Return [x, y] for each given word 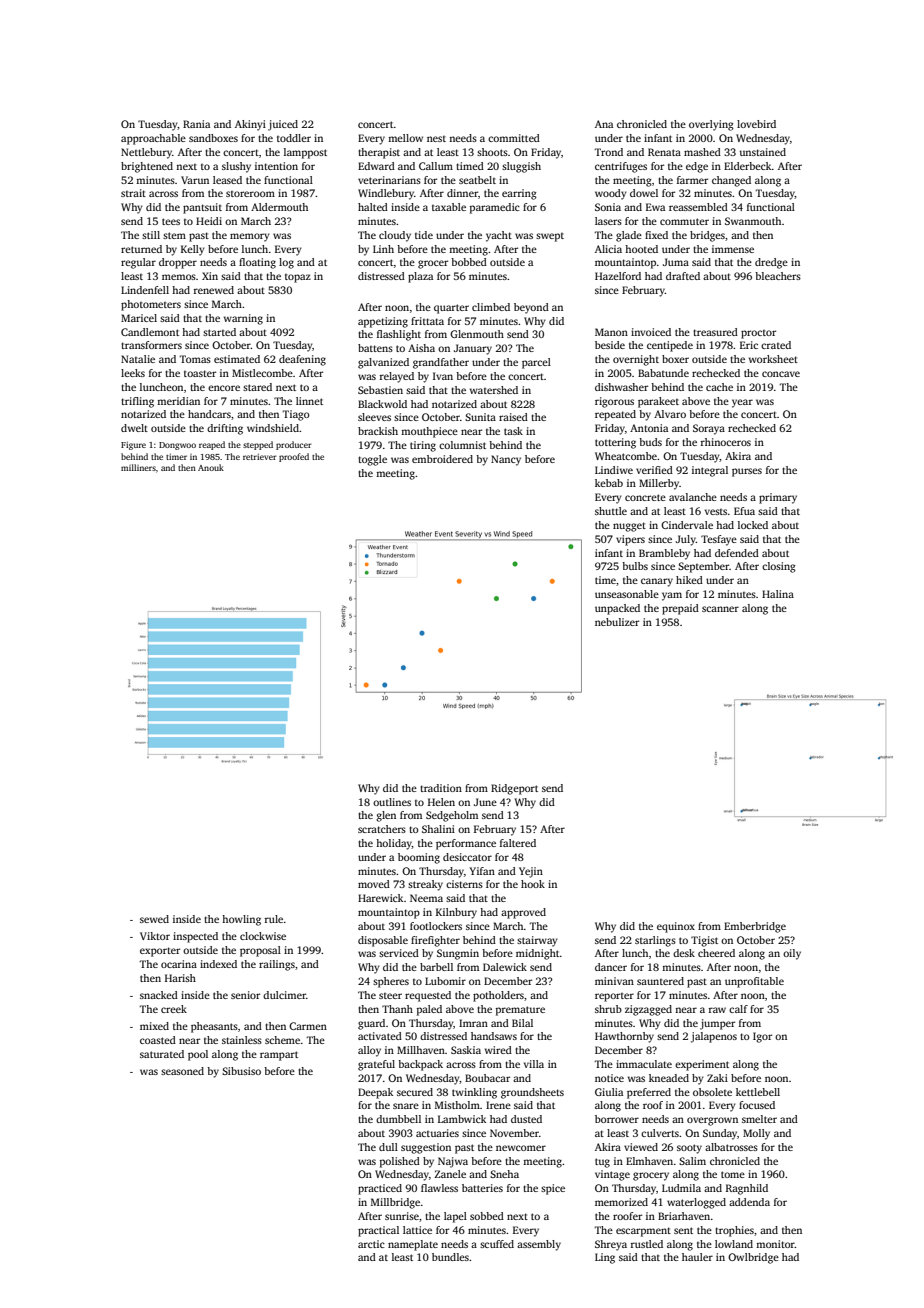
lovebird [756, 124]
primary [778, 498]
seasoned [182, 1071]
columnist [462, 445]
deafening [302, 360]
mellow [405, 138]
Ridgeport [514, 789]
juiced [283, 125]
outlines [392, 802]
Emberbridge [755, 927]
